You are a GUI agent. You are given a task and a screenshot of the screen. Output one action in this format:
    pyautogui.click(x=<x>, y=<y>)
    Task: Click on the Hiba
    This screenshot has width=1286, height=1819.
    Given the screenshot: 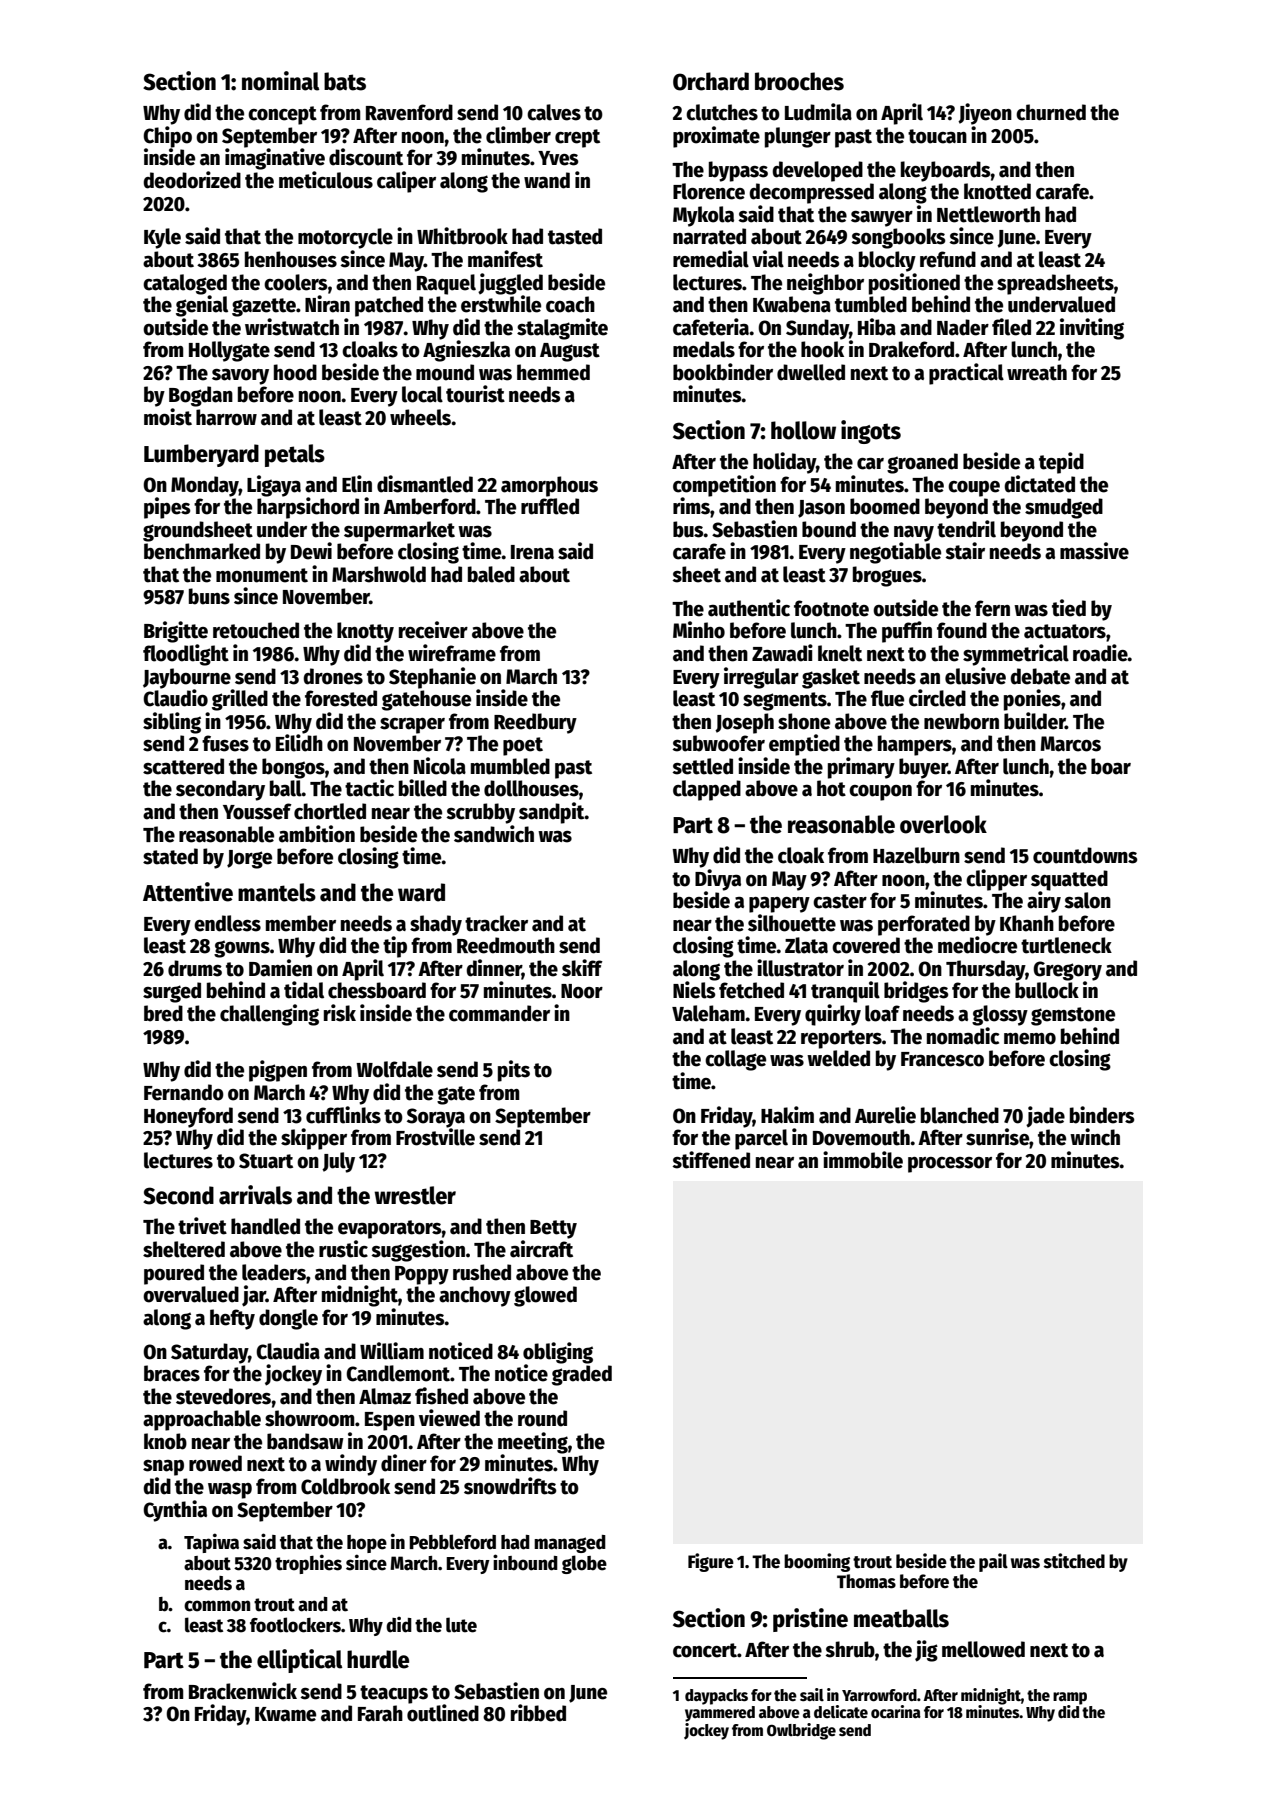 What is the action you would take?
    pyautogui.click(x=877, y=327)
